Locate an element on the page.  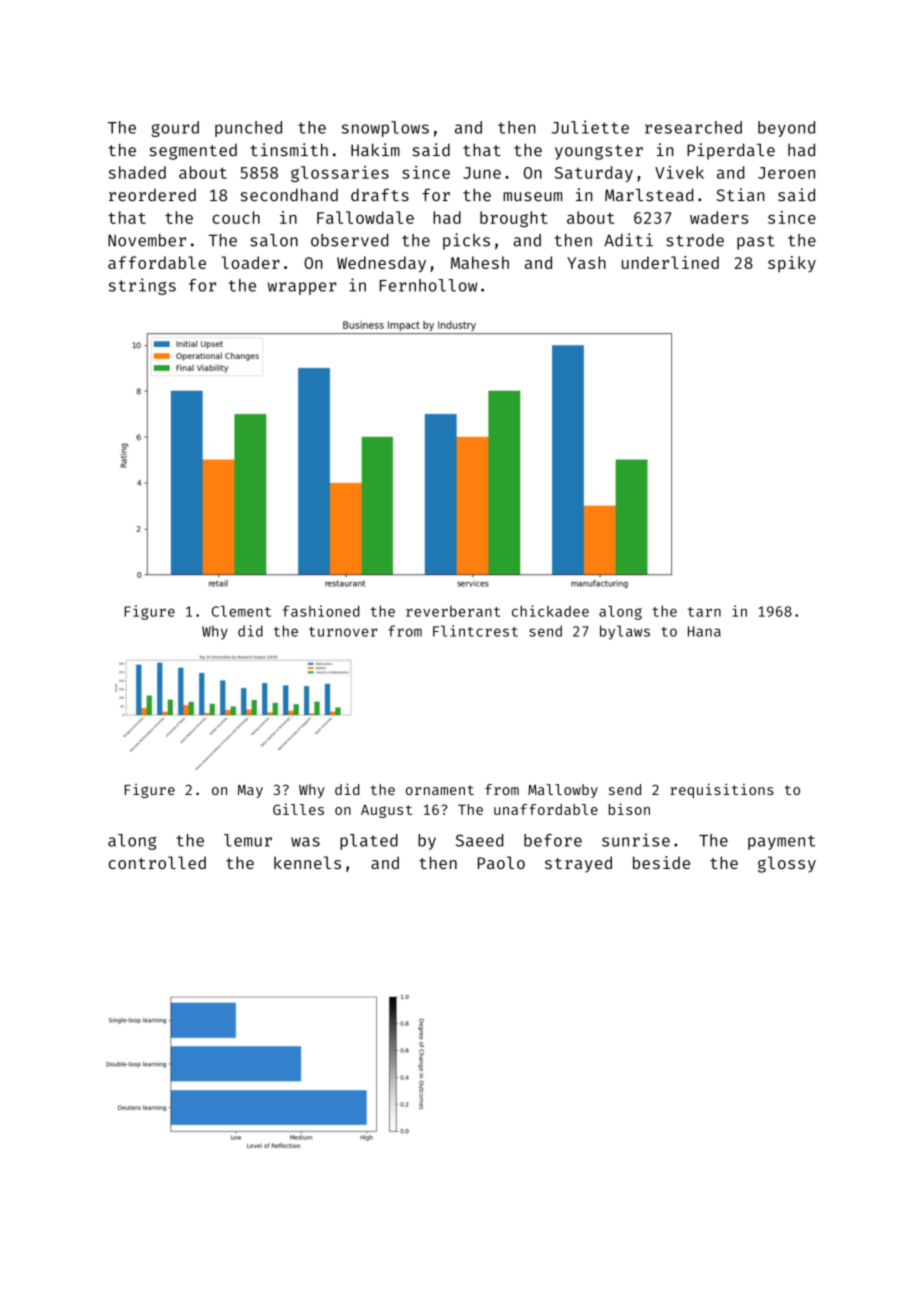
fashioned is located at coordinates (321, 611).
